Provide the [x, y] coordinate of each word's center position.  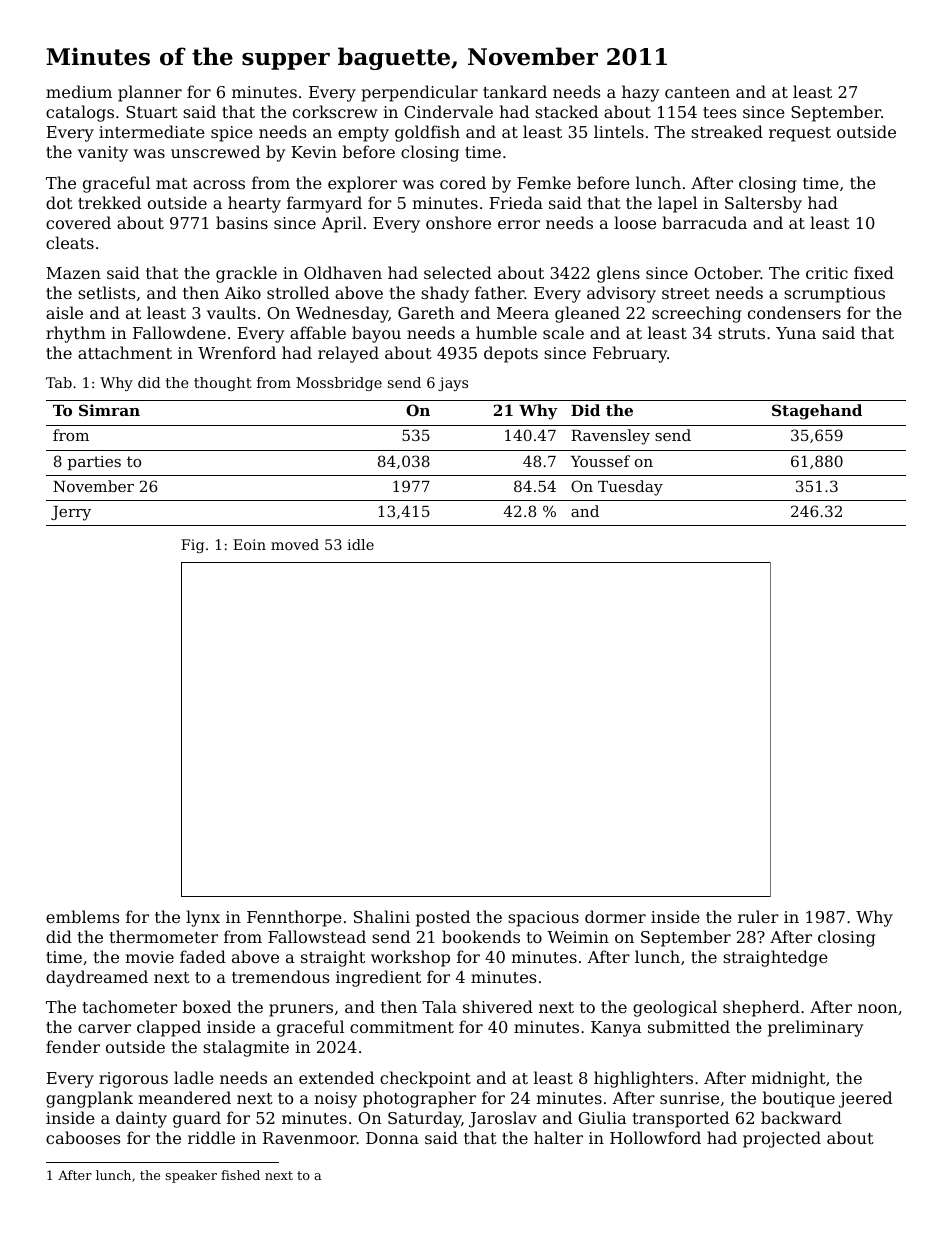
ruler [758, 916]
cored [463, 182]
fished [240, 1175]
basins [242, 222]
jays [453, 384]
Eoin [249, 544]
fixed [874, 272]
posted [443, 918]
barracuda [704, 222]
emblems [82, 916]
